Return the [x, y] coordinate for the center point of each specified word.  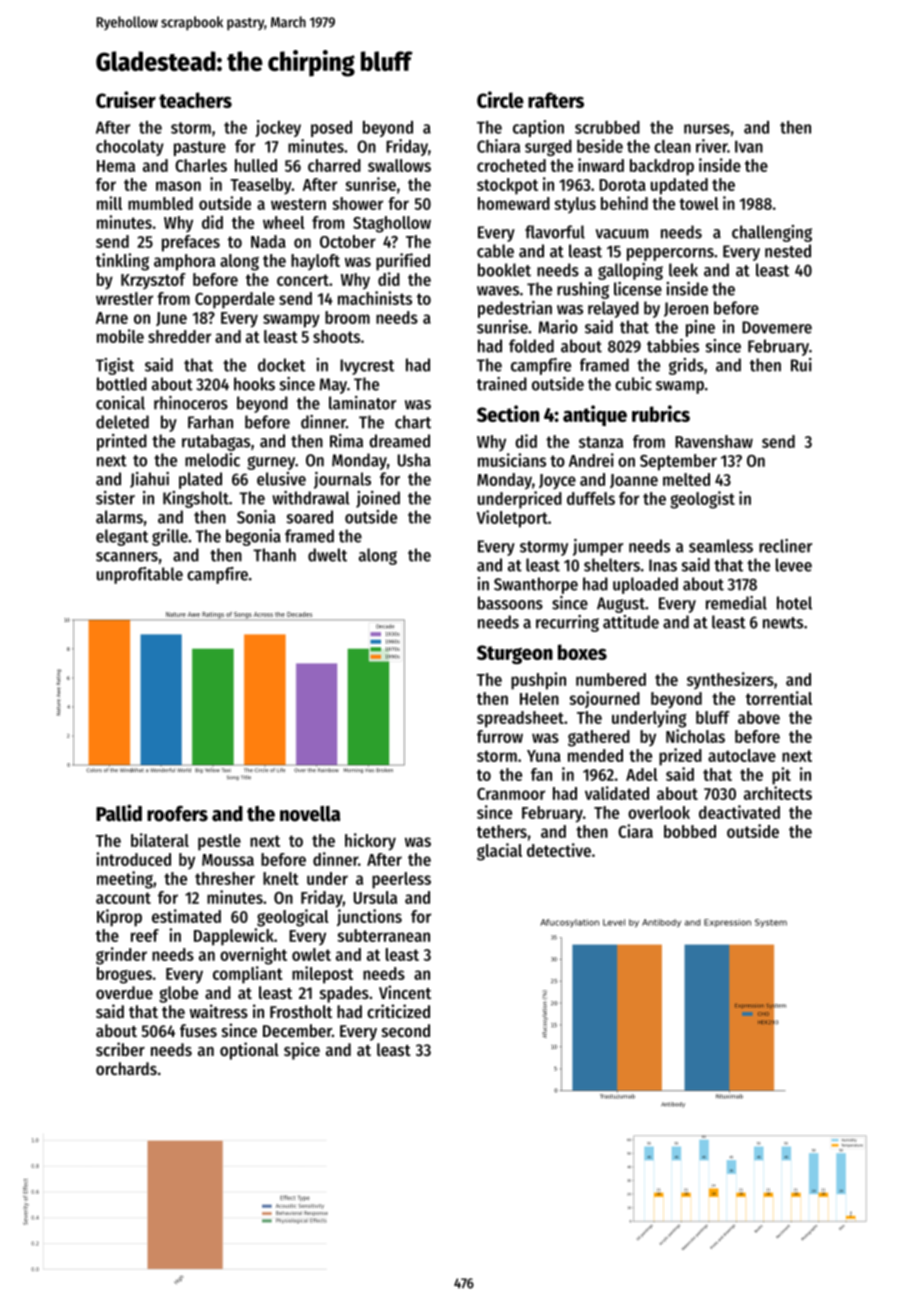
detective [559, 850]
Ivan [749, 147]
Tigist [115, 366]
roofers [177, 814]
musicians [512, 460]
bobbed [690, 831]
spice [302, 1051]
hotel [794, 603]
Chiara [498, 146]
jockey [278, 128]
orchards [126, 1068]
